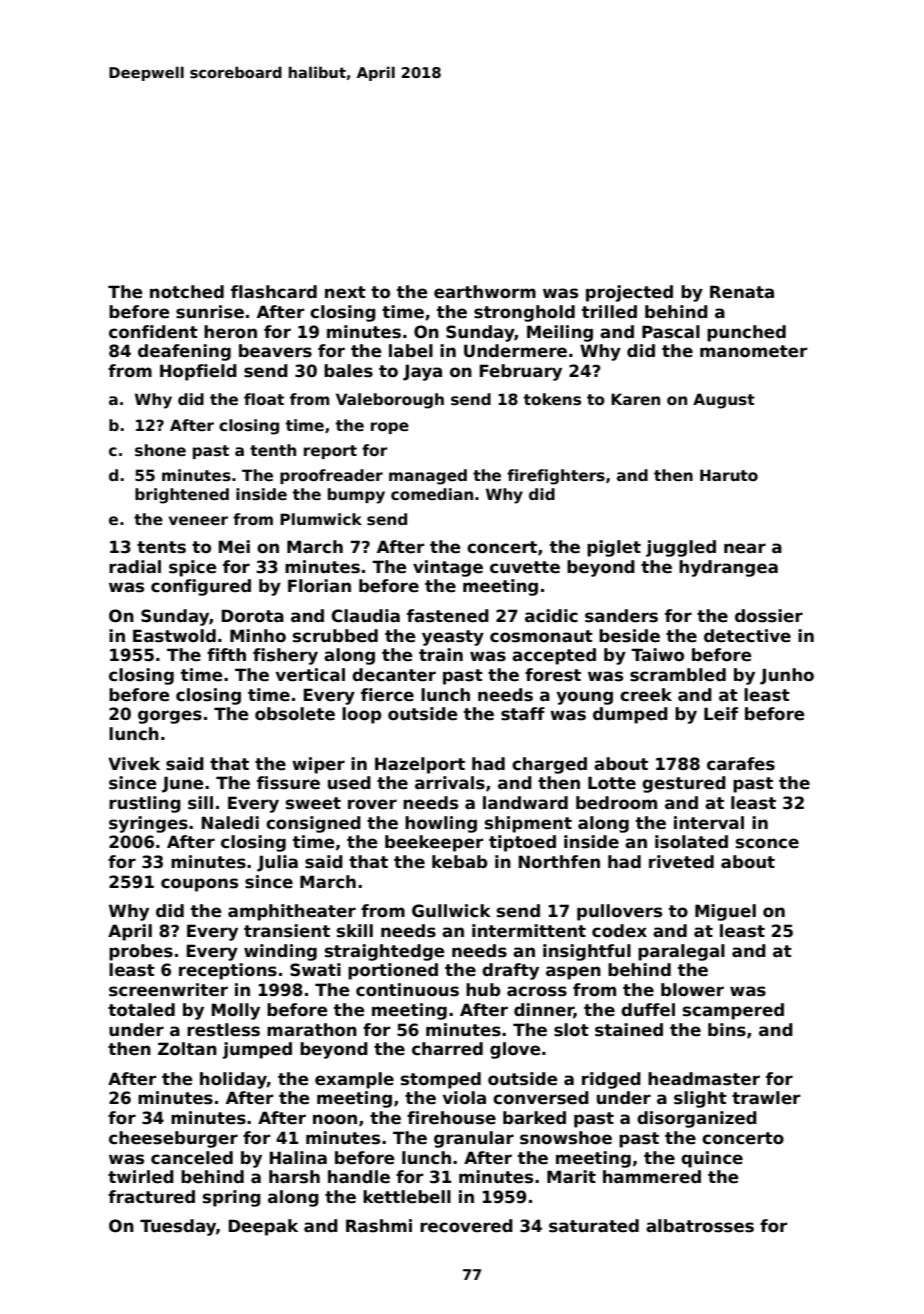 The width and height of the page is (924, 1314). I want to click on cheeseburger, so click(173, 1139).
